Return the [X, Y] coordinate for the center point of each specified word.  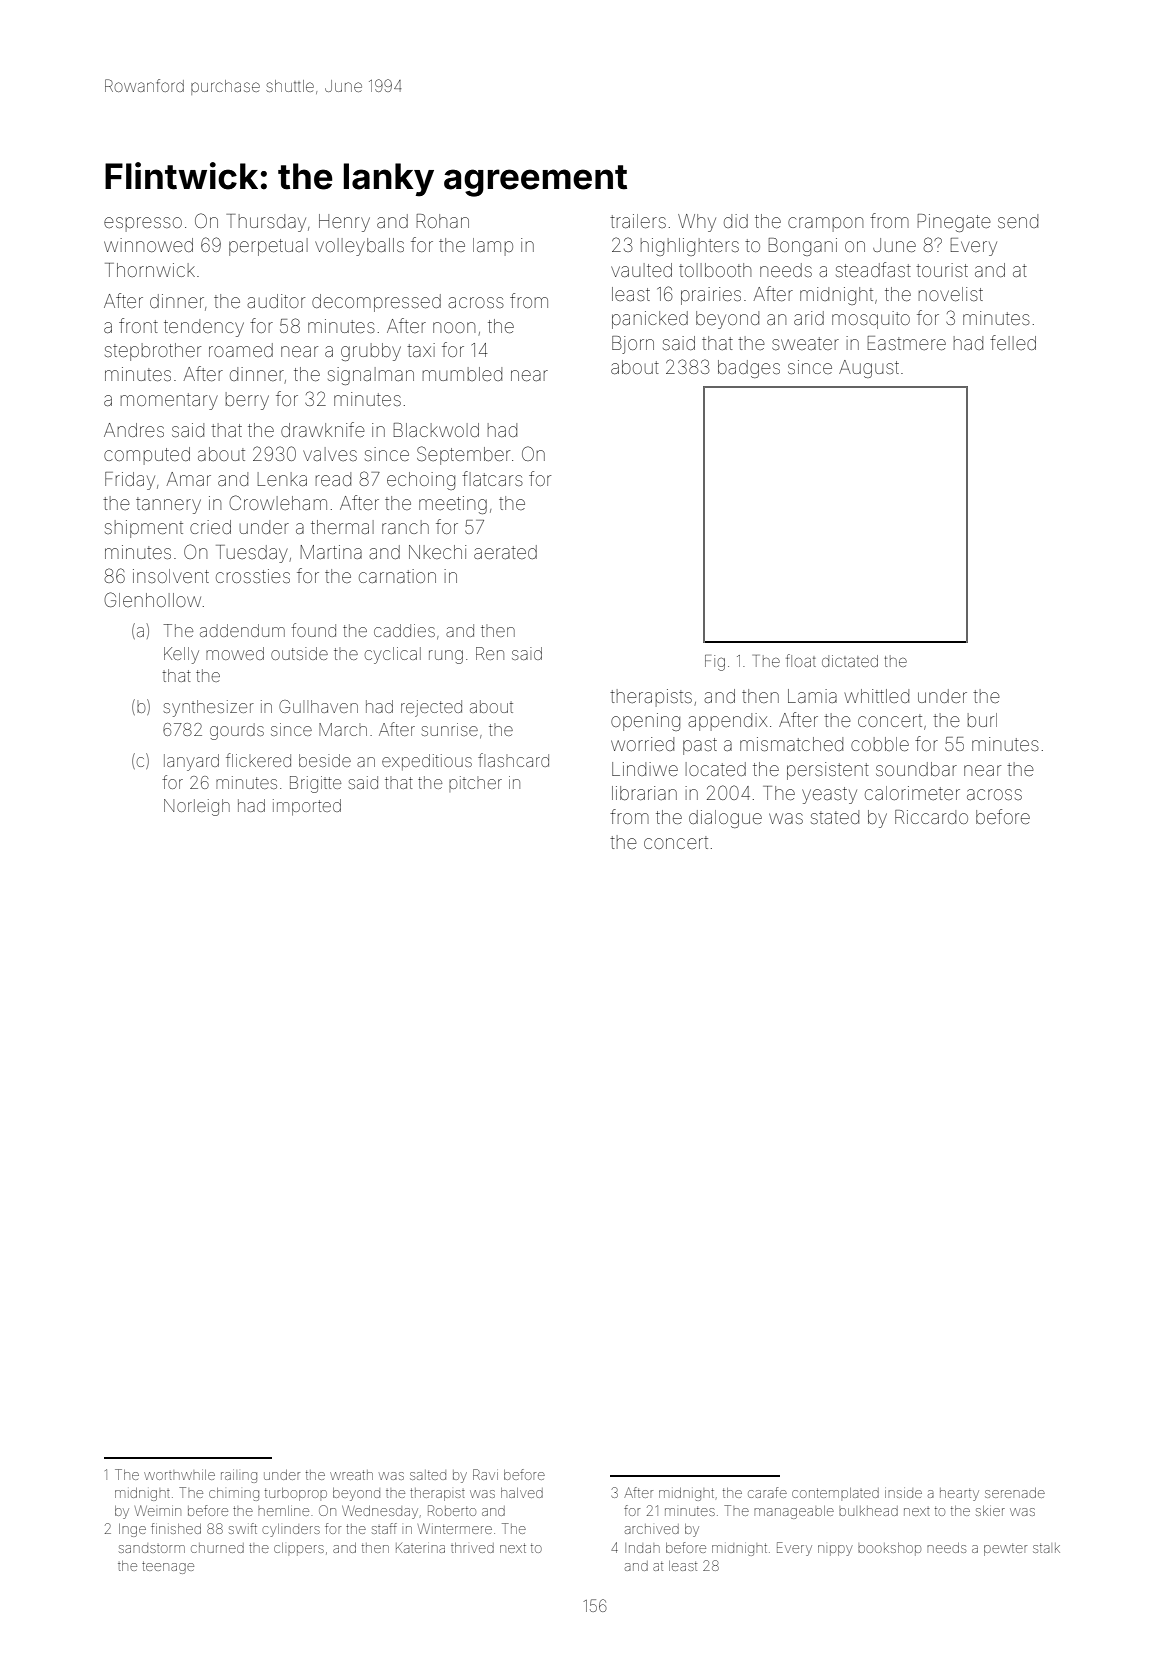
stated [835, 817]
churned [217, 1548]
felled [1013, 342]
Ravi [485, 1474]
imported [307, 807]
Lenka [282, 479]
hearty [959, 1494]
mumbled [462, 374]
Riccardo [931, 817]
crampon [825, 224]
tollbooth [715, 270]
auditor [276, 301]
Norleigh [197, 807]
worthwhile [179, 1475]
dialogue [725, 819]
